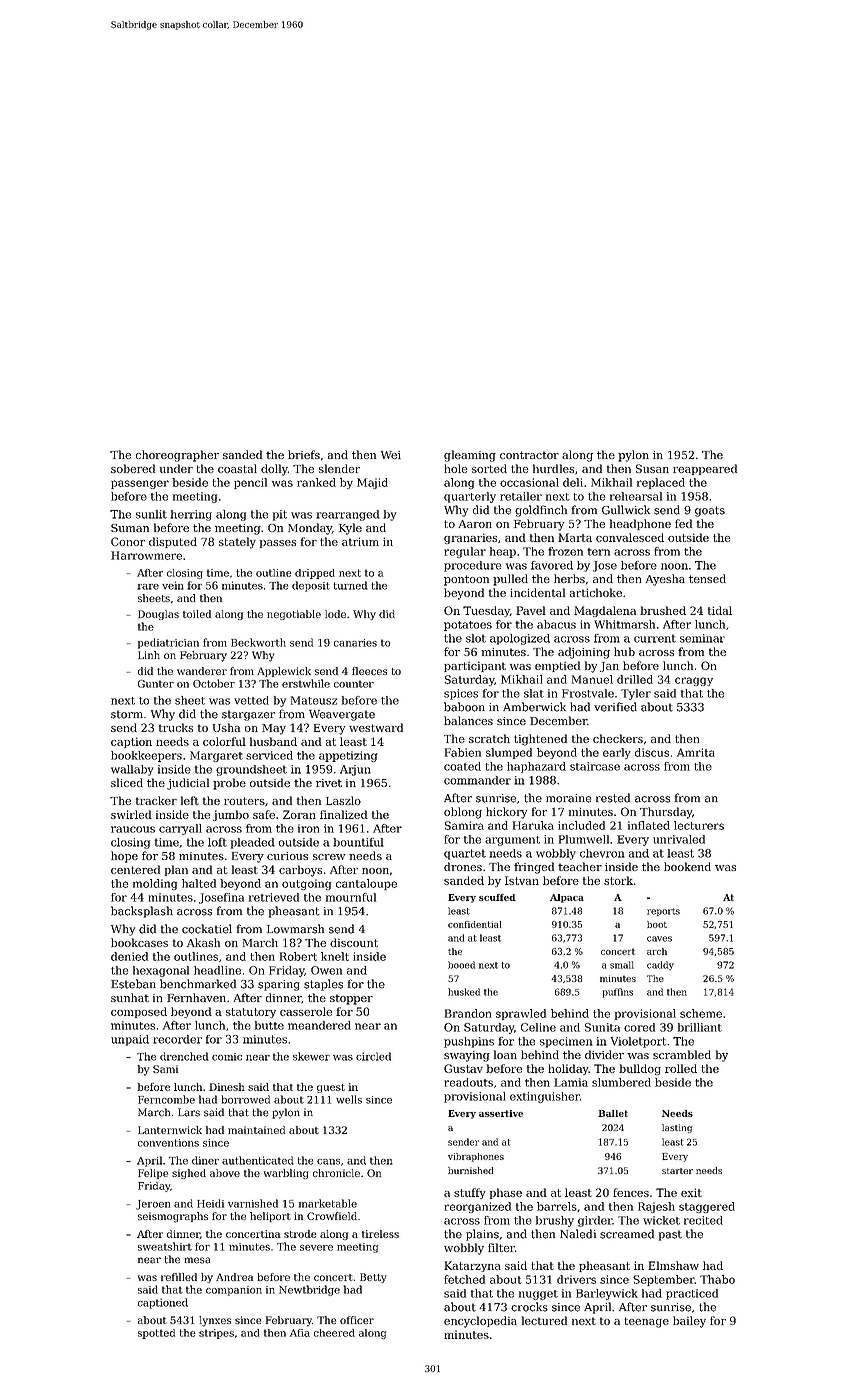 This screenshot has width=849, height=1400. I want to click on choreographer, so click(177, 456).
